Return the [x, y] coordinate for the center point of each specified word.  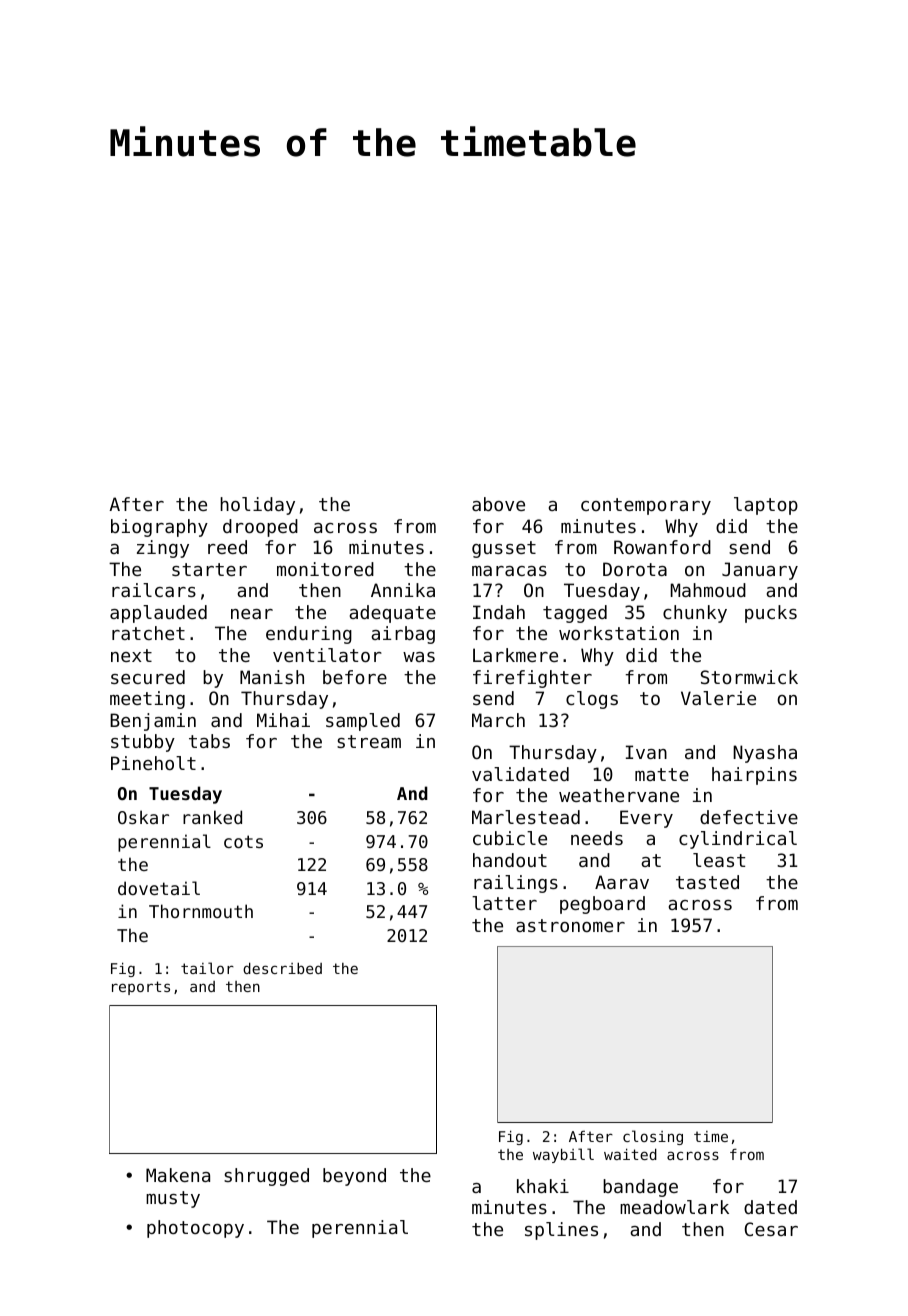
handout [510, 860]
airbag [403, 635]
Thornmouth [201, 911]
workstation [619, 633]
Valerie [718, 698]
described [282, 968]
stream [369, 741]
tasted [707, 882]
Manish [272, 677]
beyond [354, 1177]
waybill [563, 1155]
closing [653, 1137]
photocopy [195, 1229]
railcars [154, 590]
